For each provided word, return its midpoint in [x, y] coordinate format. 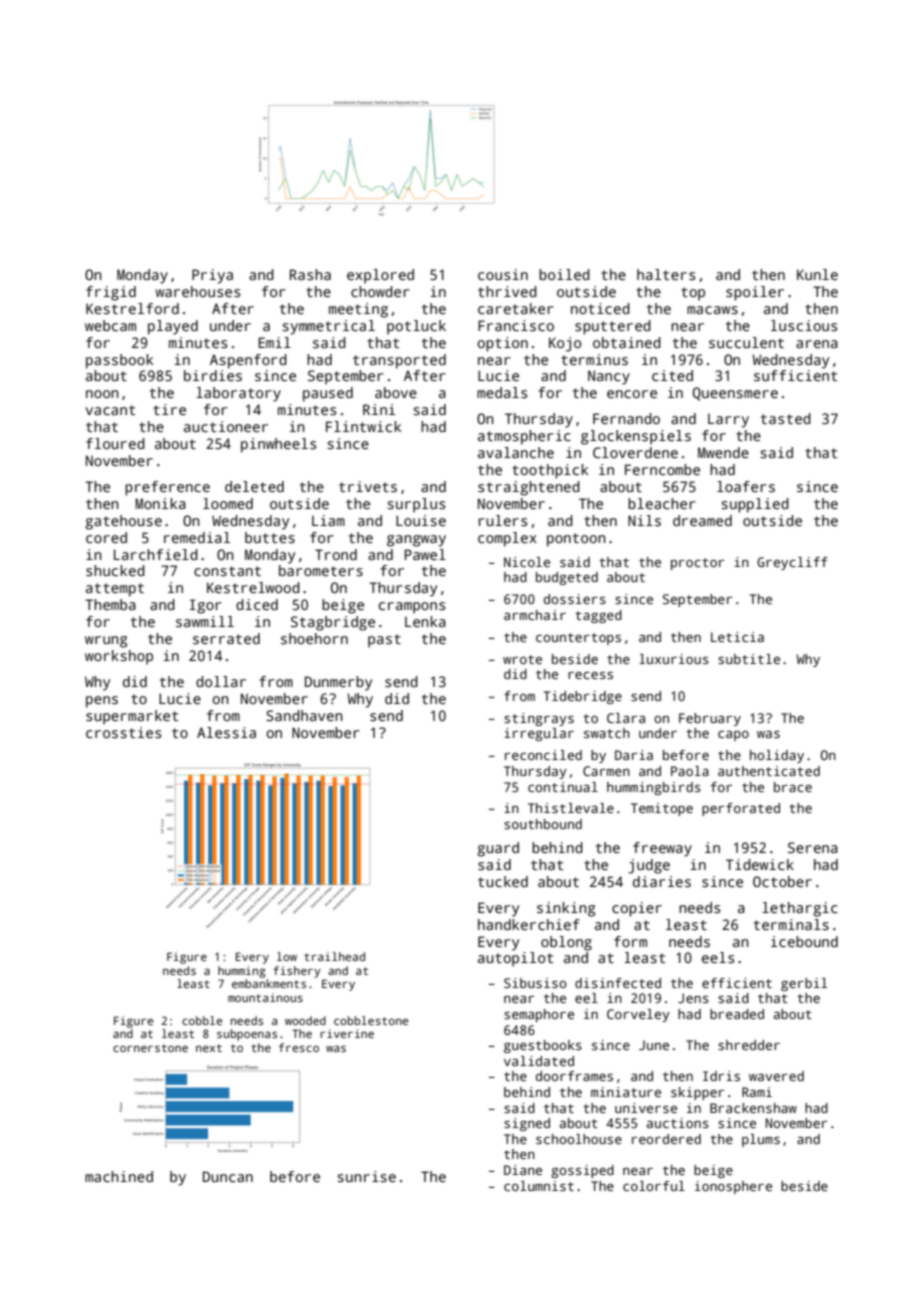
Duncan [228, 1176]
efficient [737, 983]
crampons [412, 608]
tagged [598, 616]
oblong [566, 943]
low [287, 956]
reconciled [543, 755]
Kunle [817, 274]
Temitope [662, 809]
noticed [600, 308]
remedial [197, 537]
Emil [274, 342]
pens [102, 702]
